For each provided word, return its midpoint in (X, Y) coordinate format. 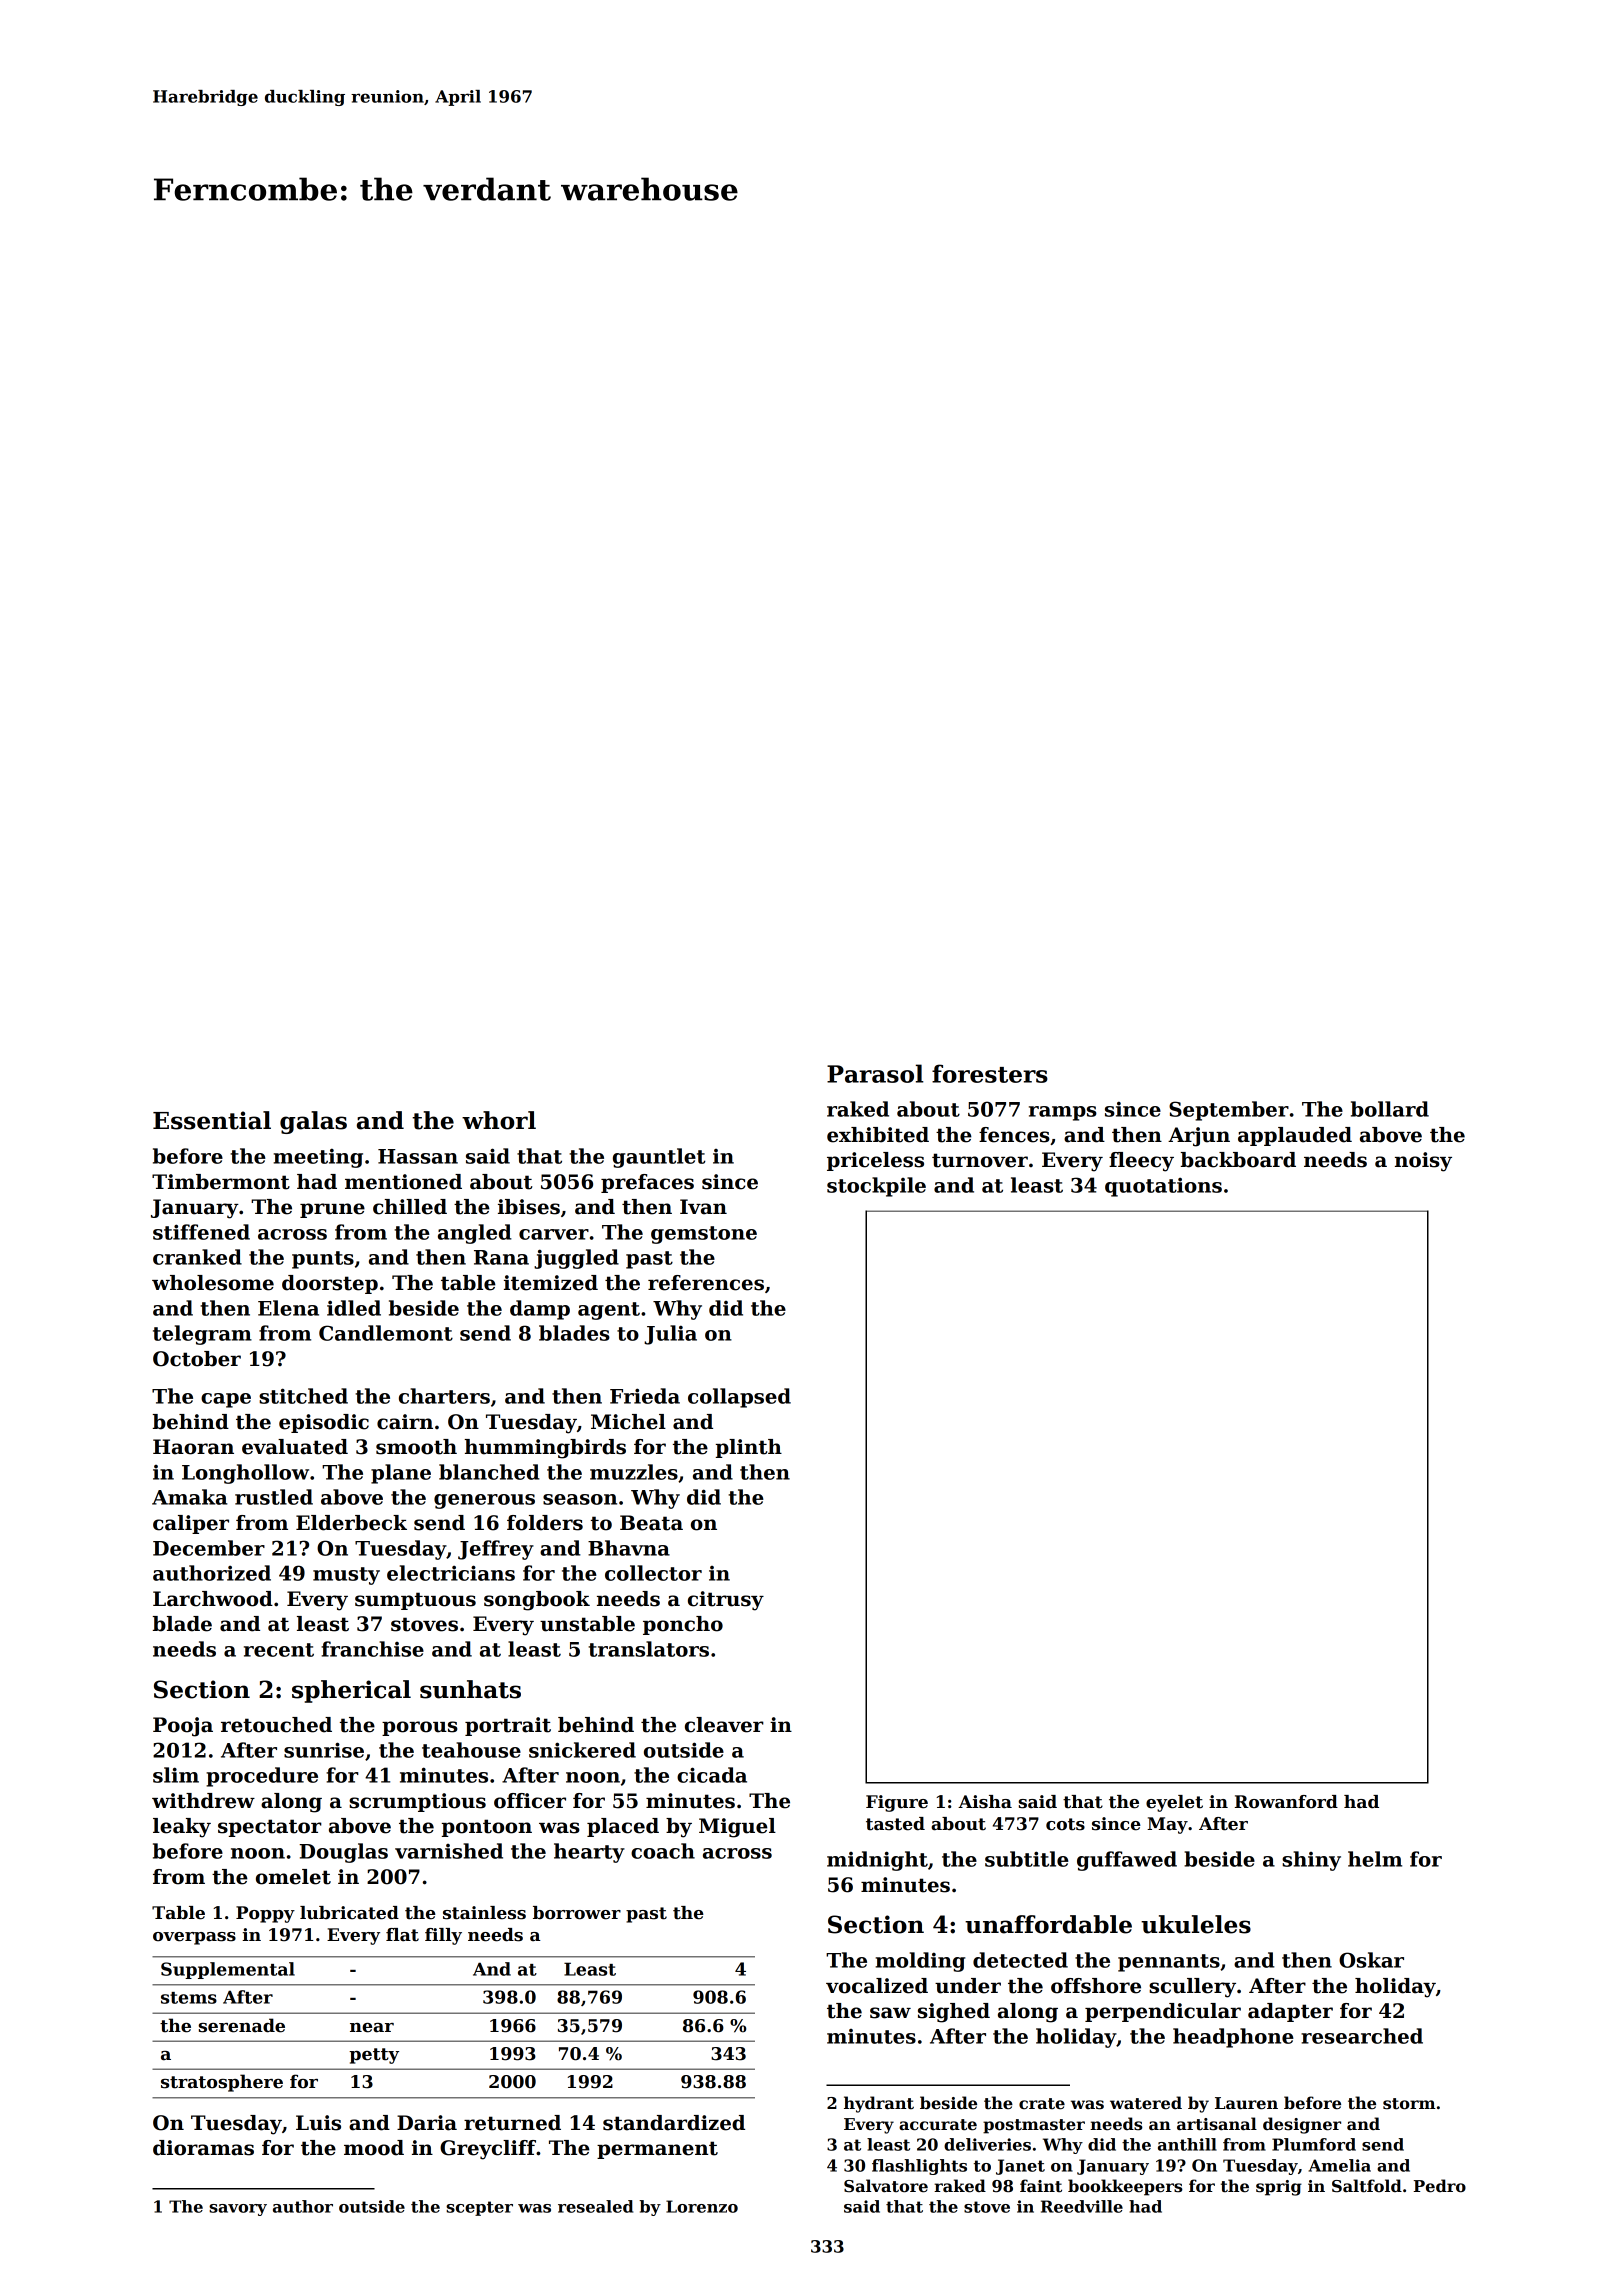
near (372, 2028)
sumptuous (415, 1601)
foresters (990, 1073)
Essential (212, 1120)
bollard (1390, 1109)
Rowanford (1286, 1802)
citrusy (726, 1601)
